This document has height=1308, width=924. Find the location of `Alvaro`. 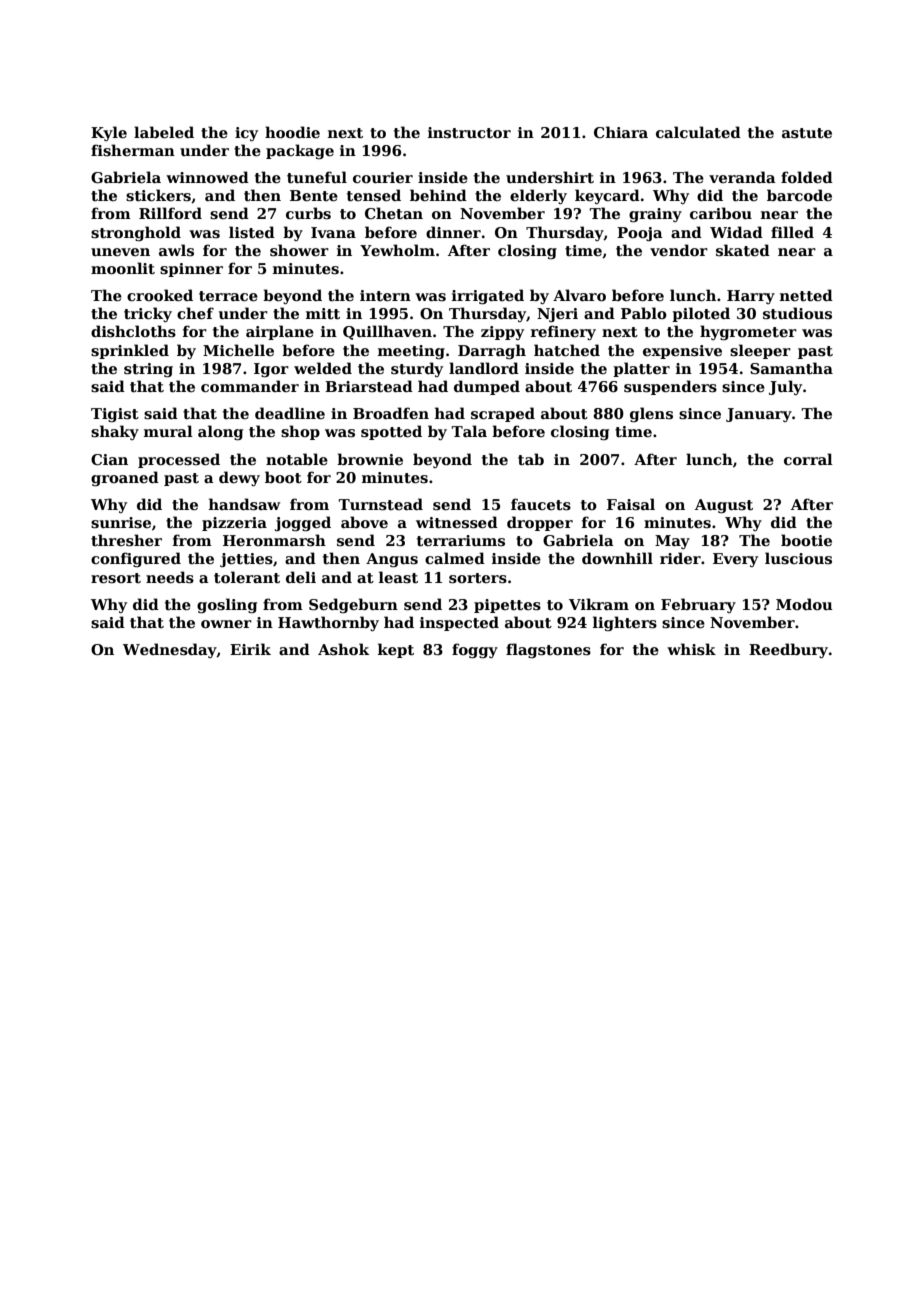

Alvaro is located at coordinates (579, 295).
